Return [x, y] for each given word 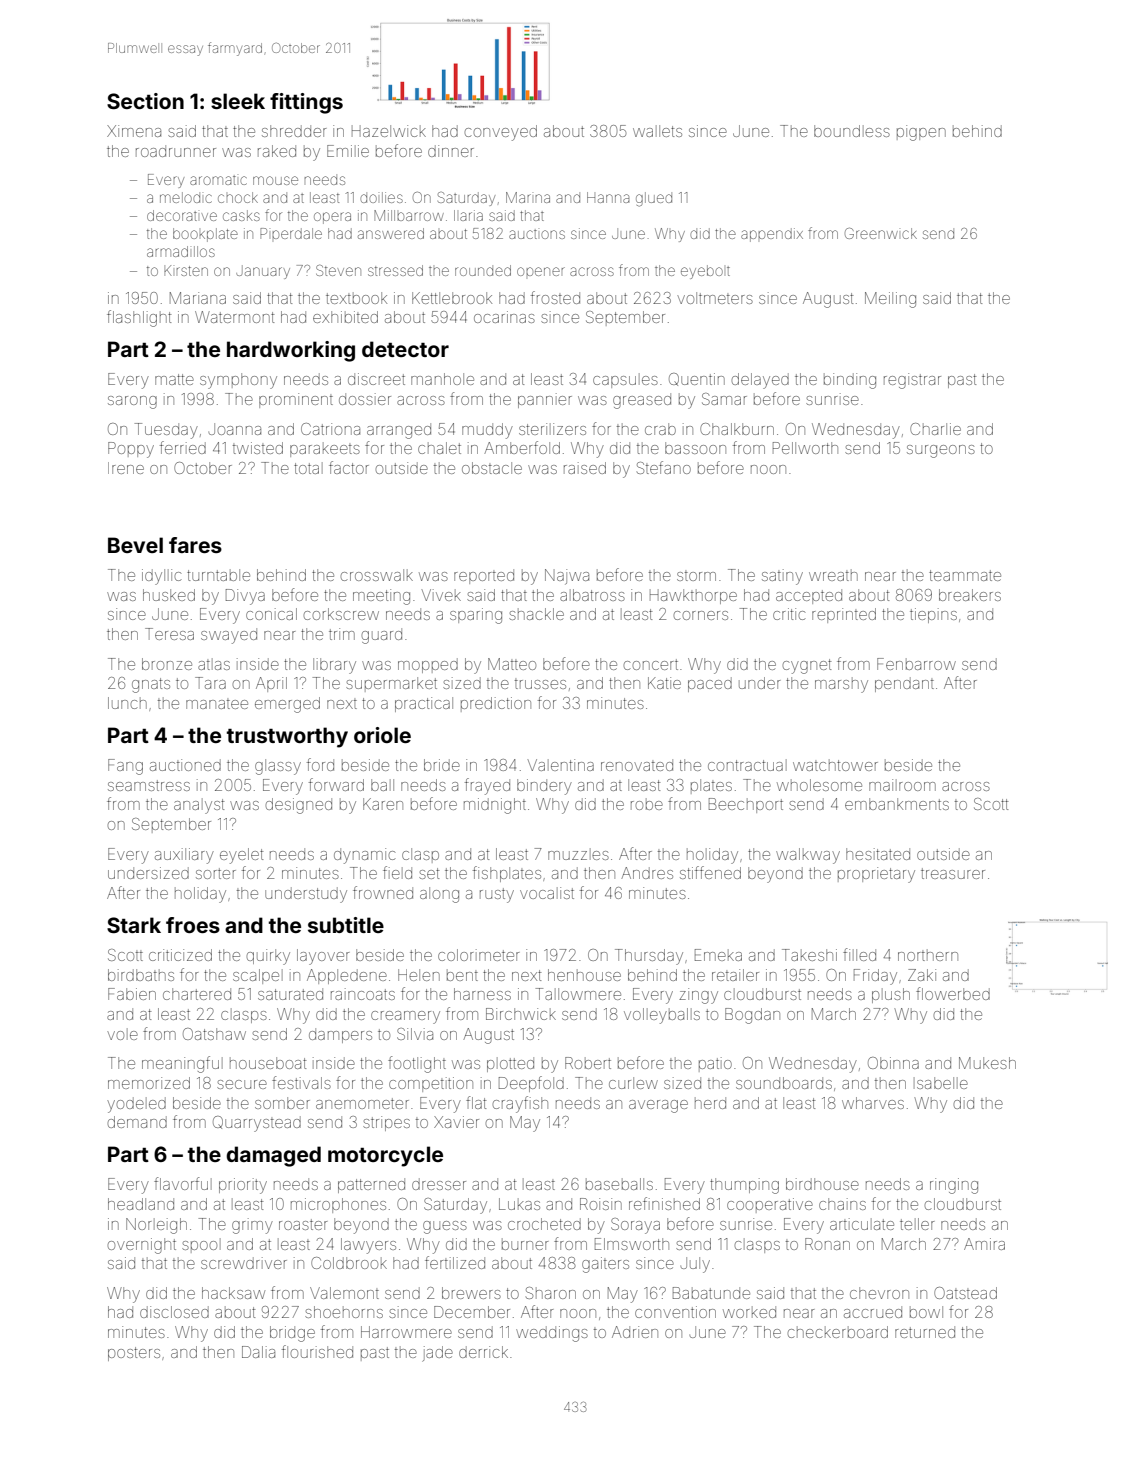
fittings [306, 103]
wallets [657, 131]
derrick [483, 1352]
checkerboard [838, 1332]
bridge [292, 1334]
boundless [852, 131]
